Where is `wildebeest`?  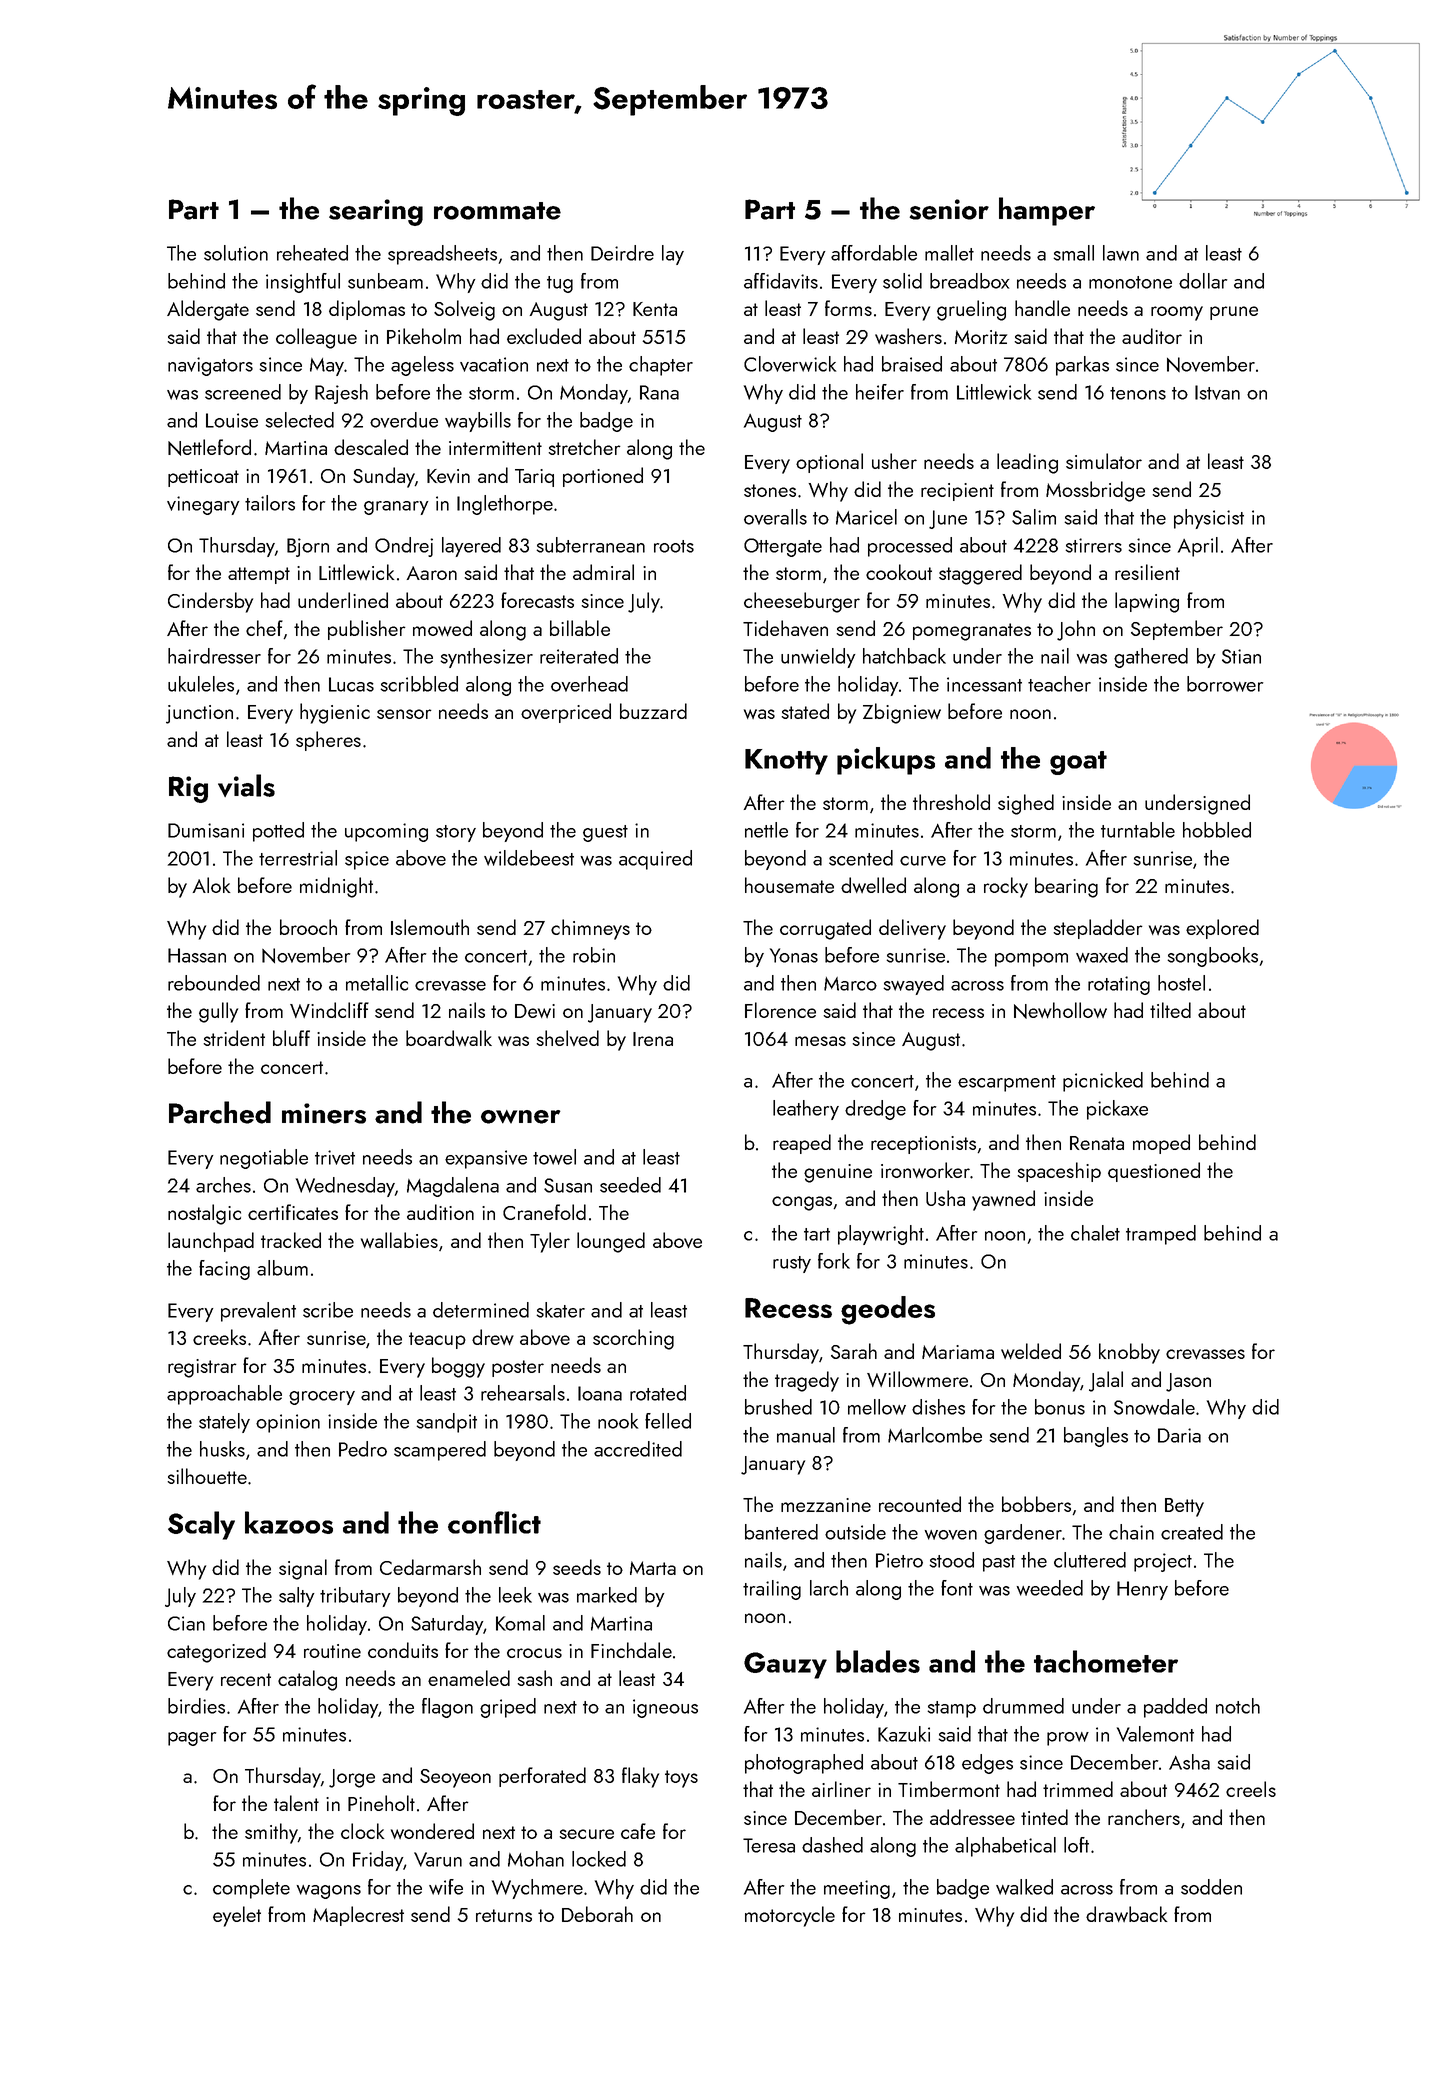
wildebeest is located at coordinates (529, 858).
